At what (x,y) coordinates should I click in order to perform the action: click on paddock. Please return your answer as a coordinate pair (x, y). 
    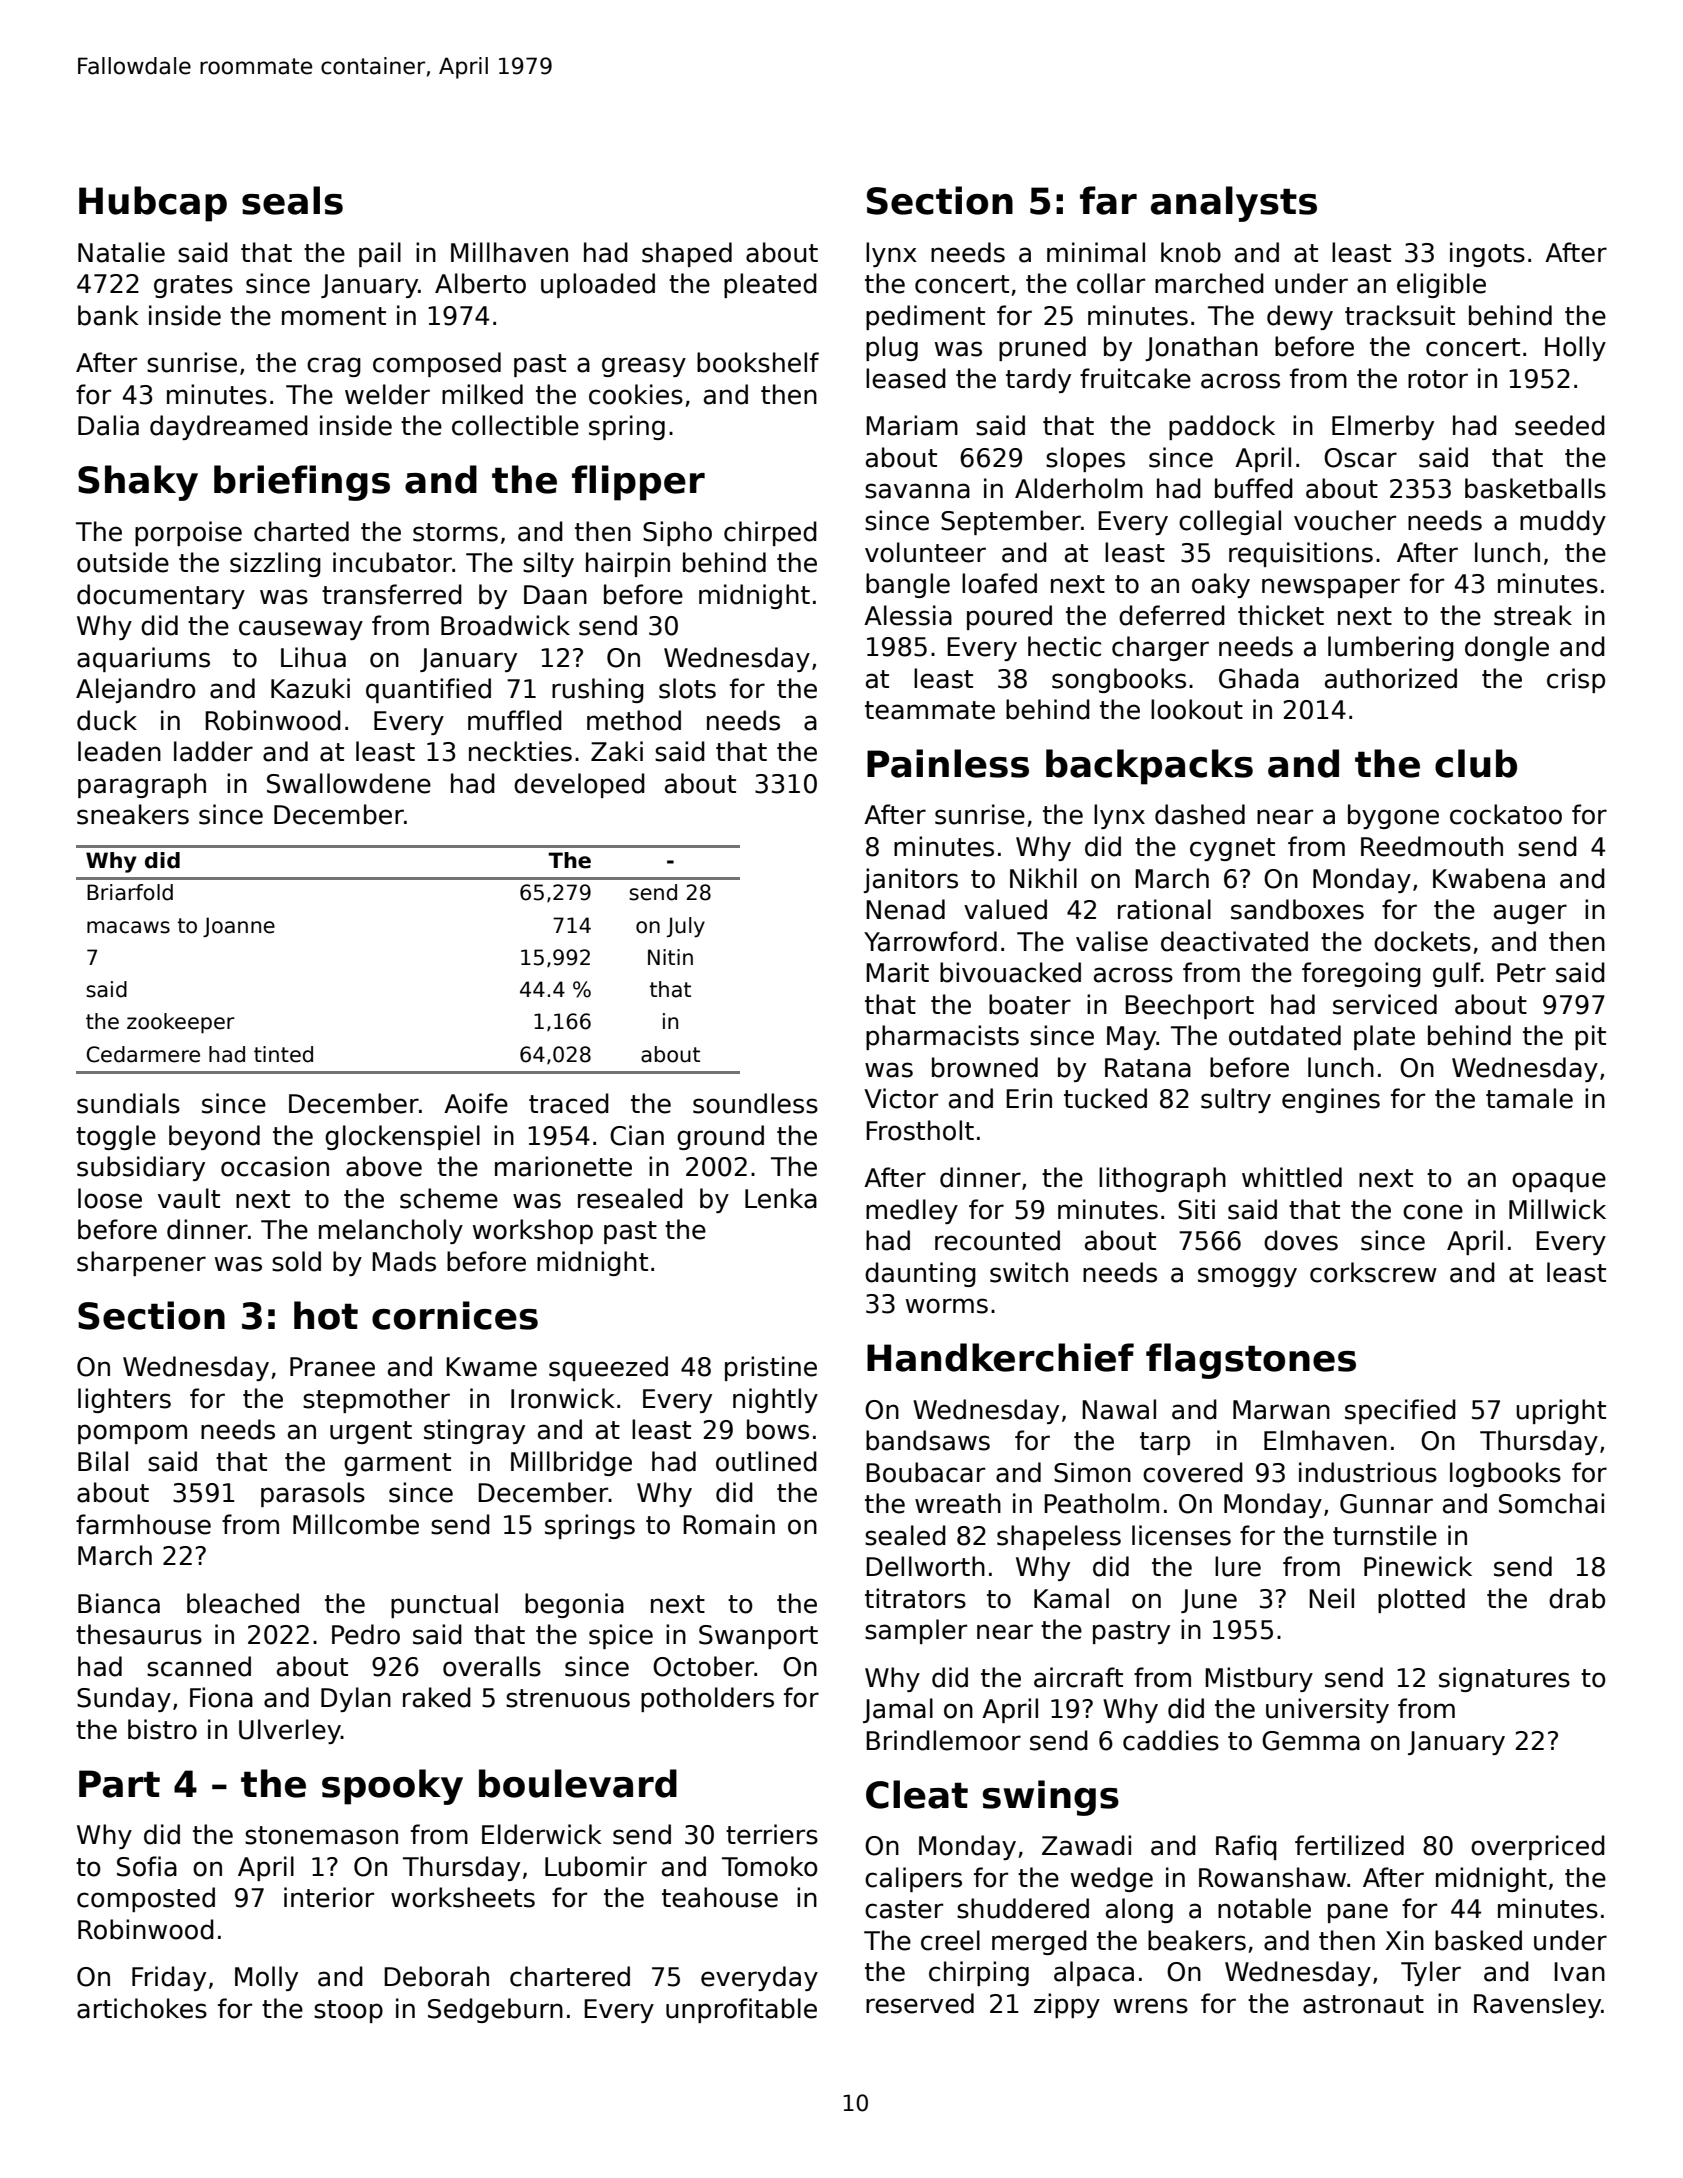
    Looking at the image, I should click on (1222, 427).
